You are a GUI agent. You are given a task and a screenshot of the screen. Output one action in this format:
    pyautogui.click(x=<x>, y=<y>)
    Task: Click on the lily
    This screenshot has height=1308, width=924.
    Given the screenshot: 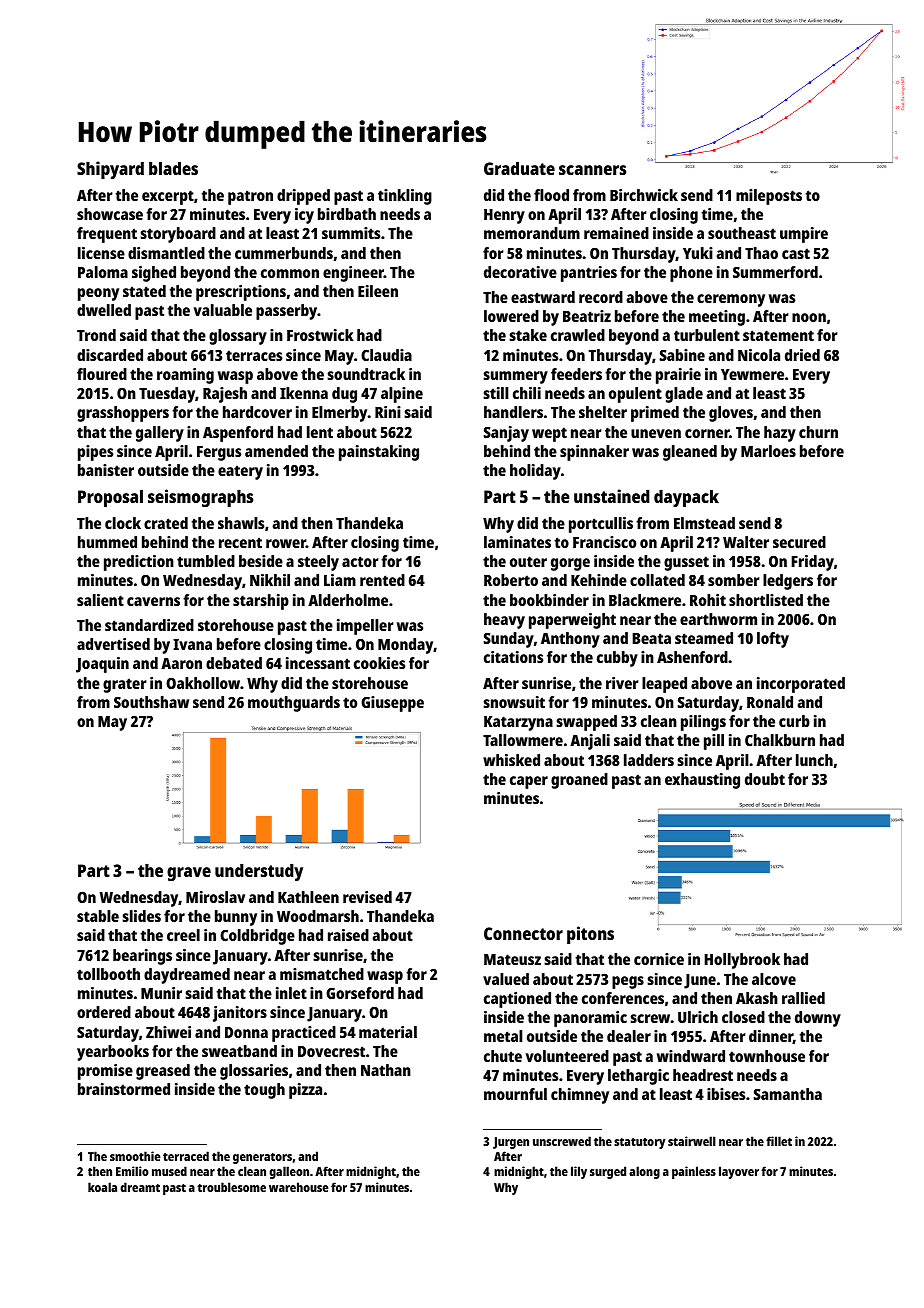 What is the action you would take?
    pyautogui.click(x=579, y=1172)
